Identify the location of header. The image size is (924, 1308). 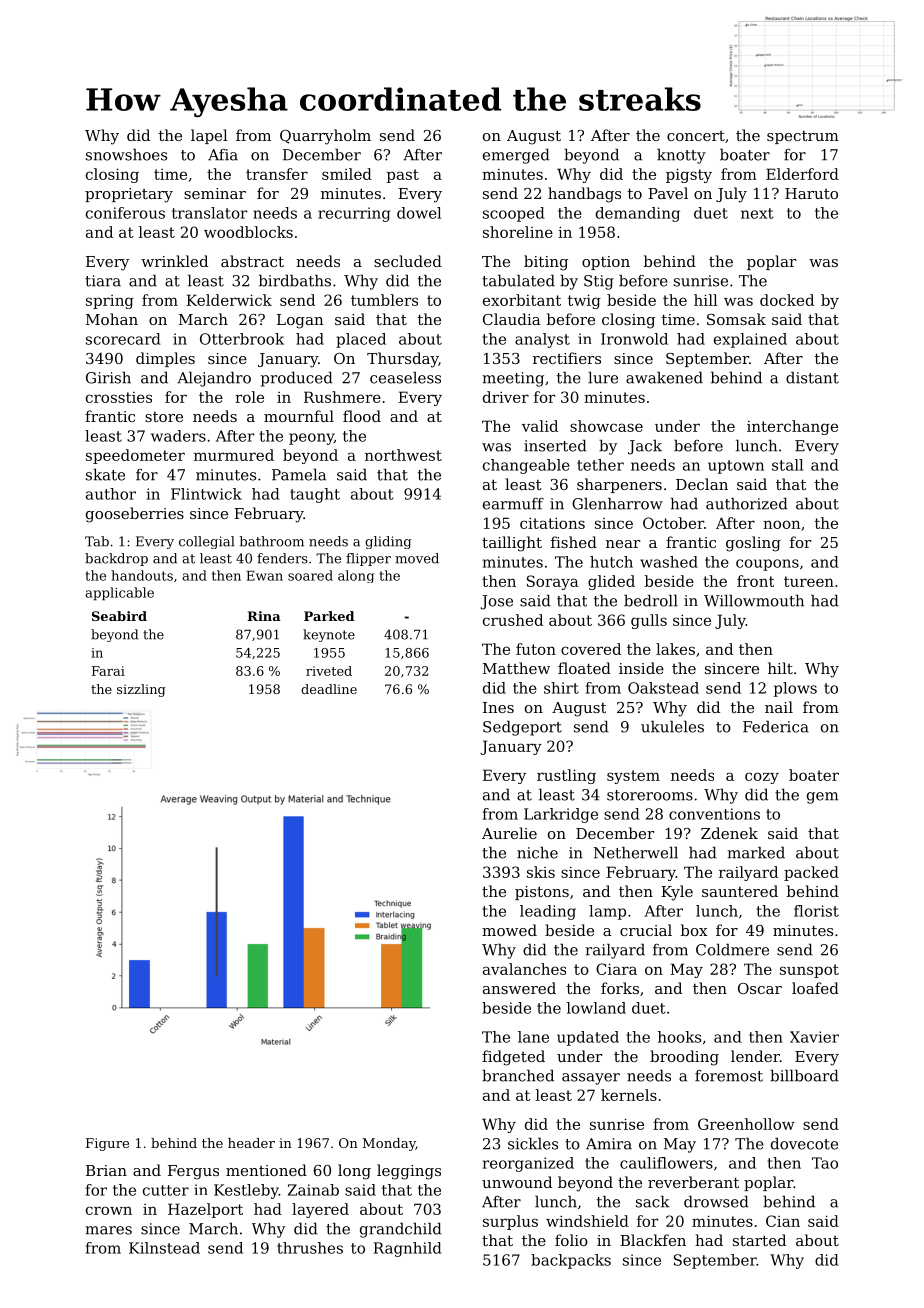
(251, 1143).
